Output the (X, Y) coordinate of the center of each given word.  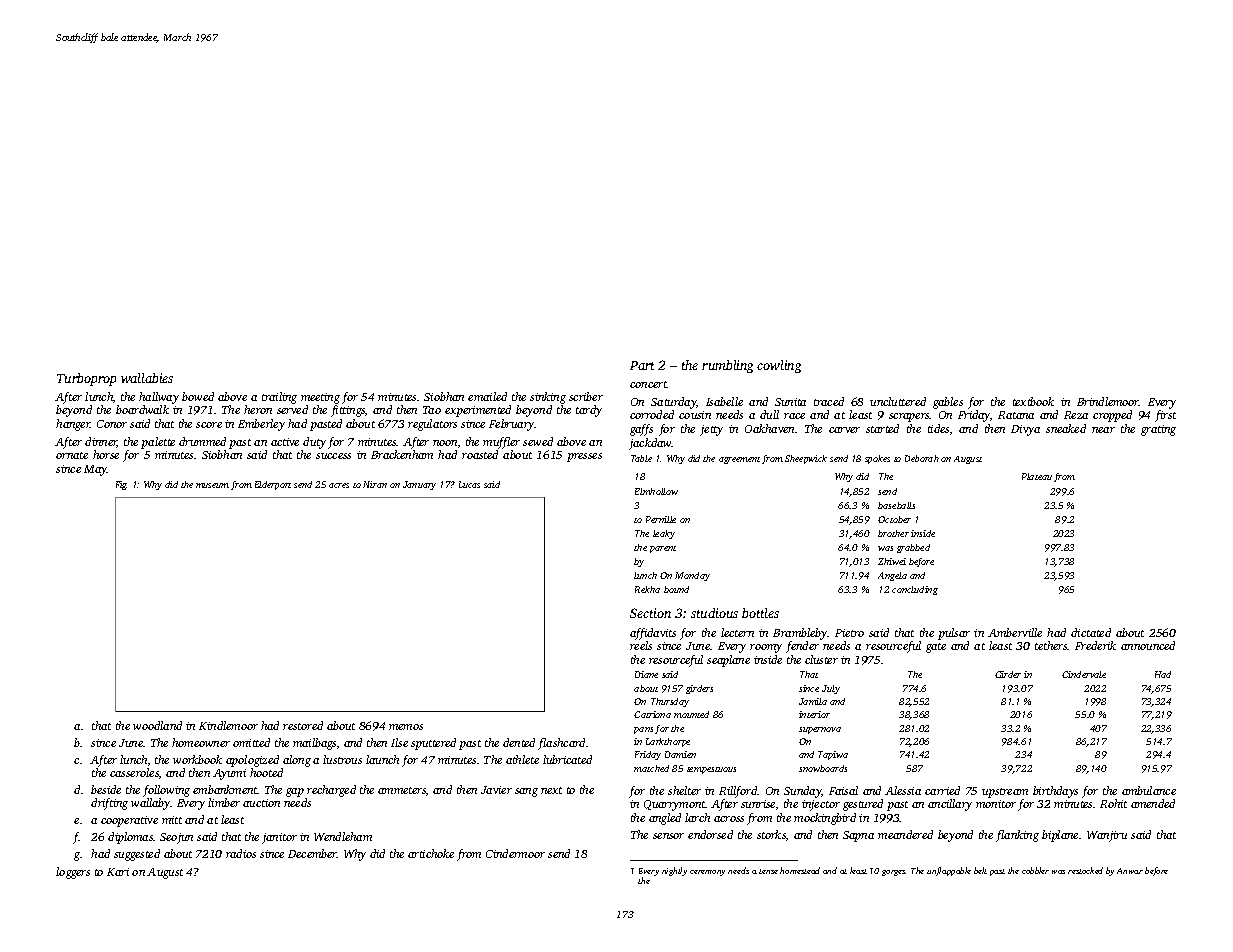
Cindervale (1084, 674)
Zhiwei (892, 561)
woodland (157, 725)
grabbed (913, 548)
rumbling (727, 366)
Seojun (176, 838)
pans (643, 730)
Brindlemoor (1108, 401)
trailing (279, 398)
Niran (375, 484)
